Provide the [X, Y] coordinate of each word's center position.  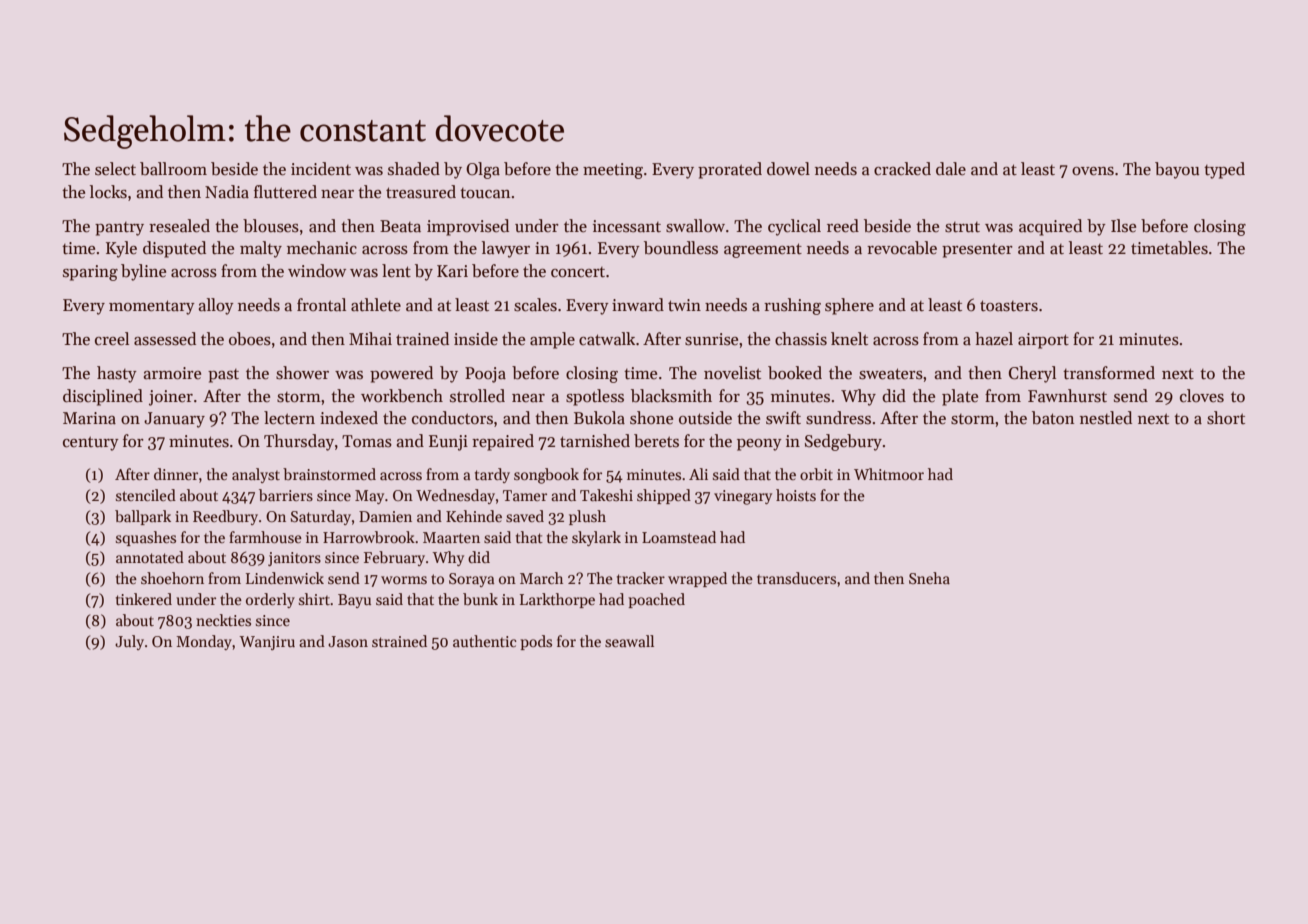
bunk [480, 599]
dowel [788, 169]
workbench [402, 396]
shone [651, 418]
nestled [1106, 418]
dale [951, 169]
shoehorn [172, 578]
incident [321, 169]
